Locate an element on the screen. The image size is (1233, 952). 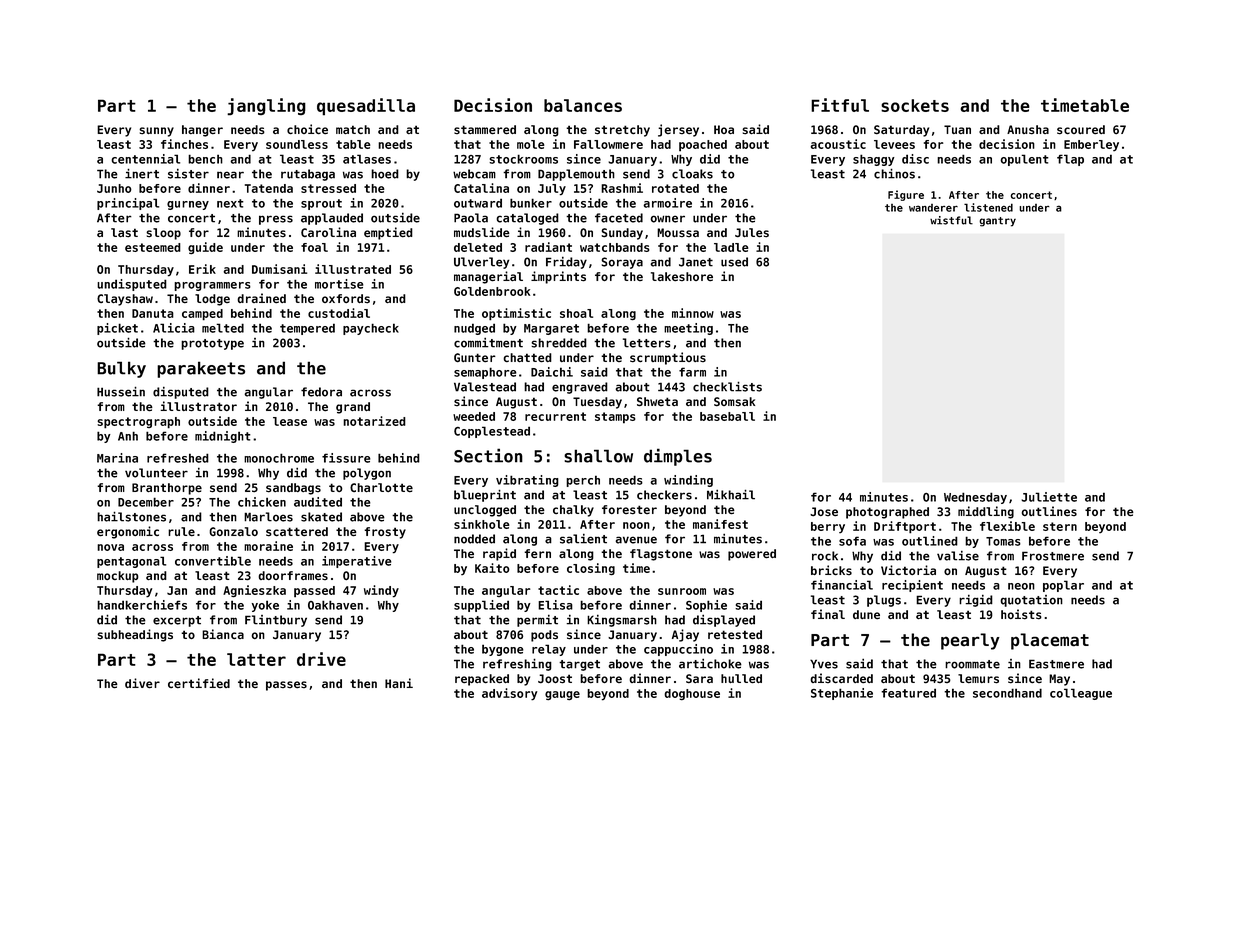
stern is located at coordinates (1060, 526).
